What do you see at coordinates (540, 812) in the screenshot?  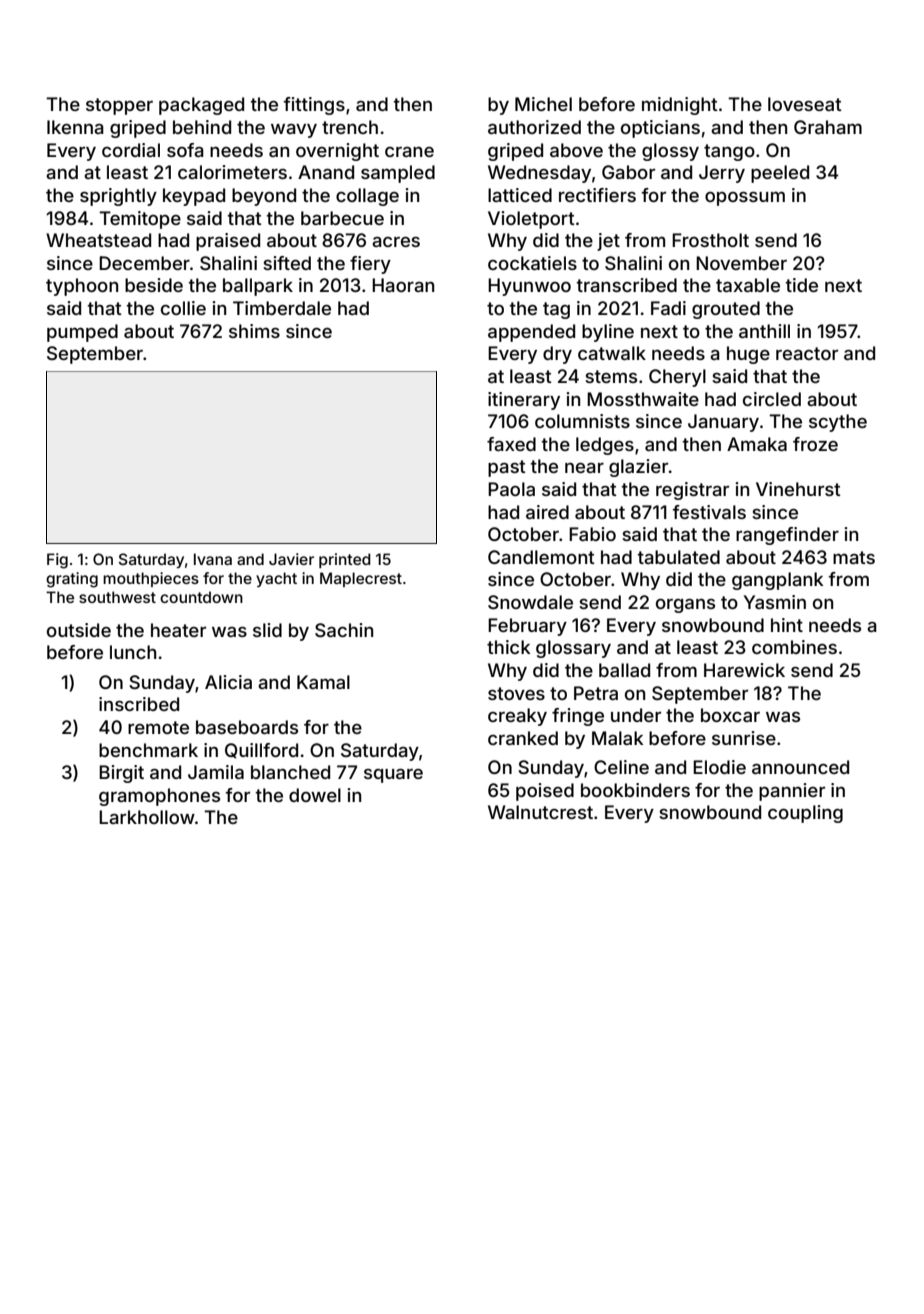 I see `Walnutcrest` at bounding box center [540, 812].
